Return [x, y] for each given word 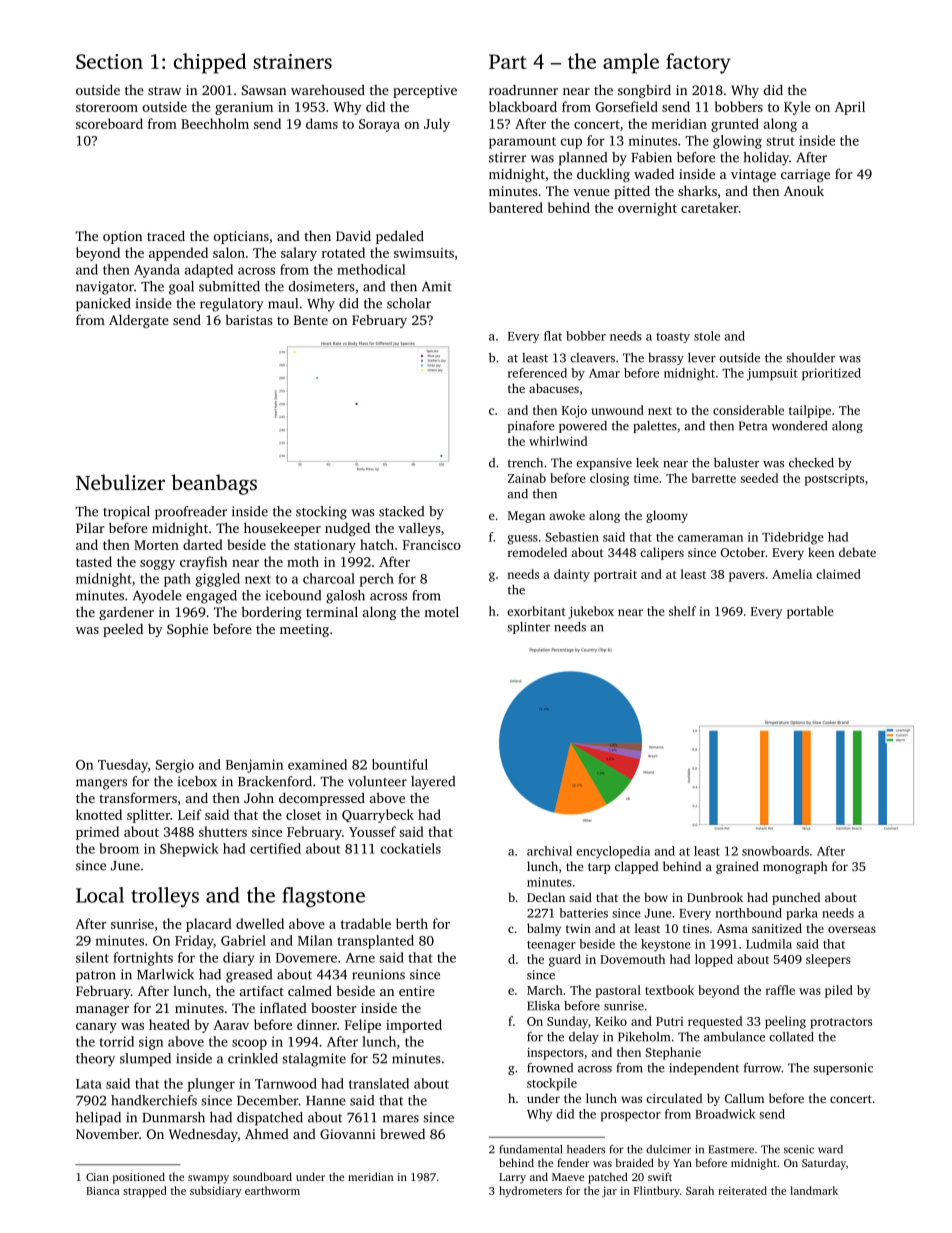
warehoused [328, 89]
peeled [123, 630]
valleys [419, 529]
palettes [655, 427]
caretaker [709, 207]
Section [109, 61]
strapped [145, 1192]
